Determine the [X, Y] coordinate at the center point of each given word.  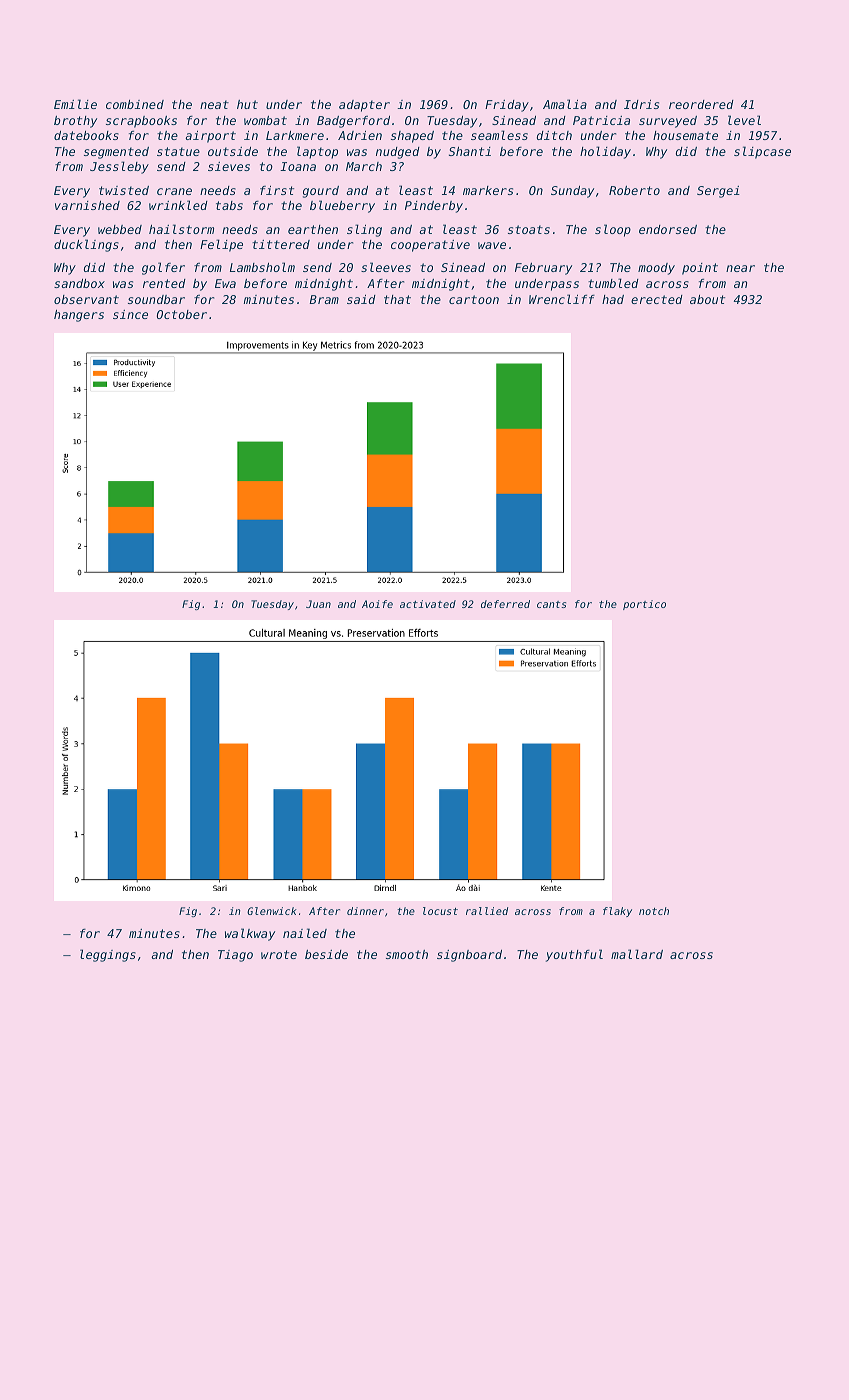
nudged [398, 153]
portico [644, 605]
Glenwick [272, 911]
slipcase [762, 152]
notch [654, 911]
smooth [407, 954]
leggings [108, 955]
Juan [318, 604]
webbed [120, 229]
